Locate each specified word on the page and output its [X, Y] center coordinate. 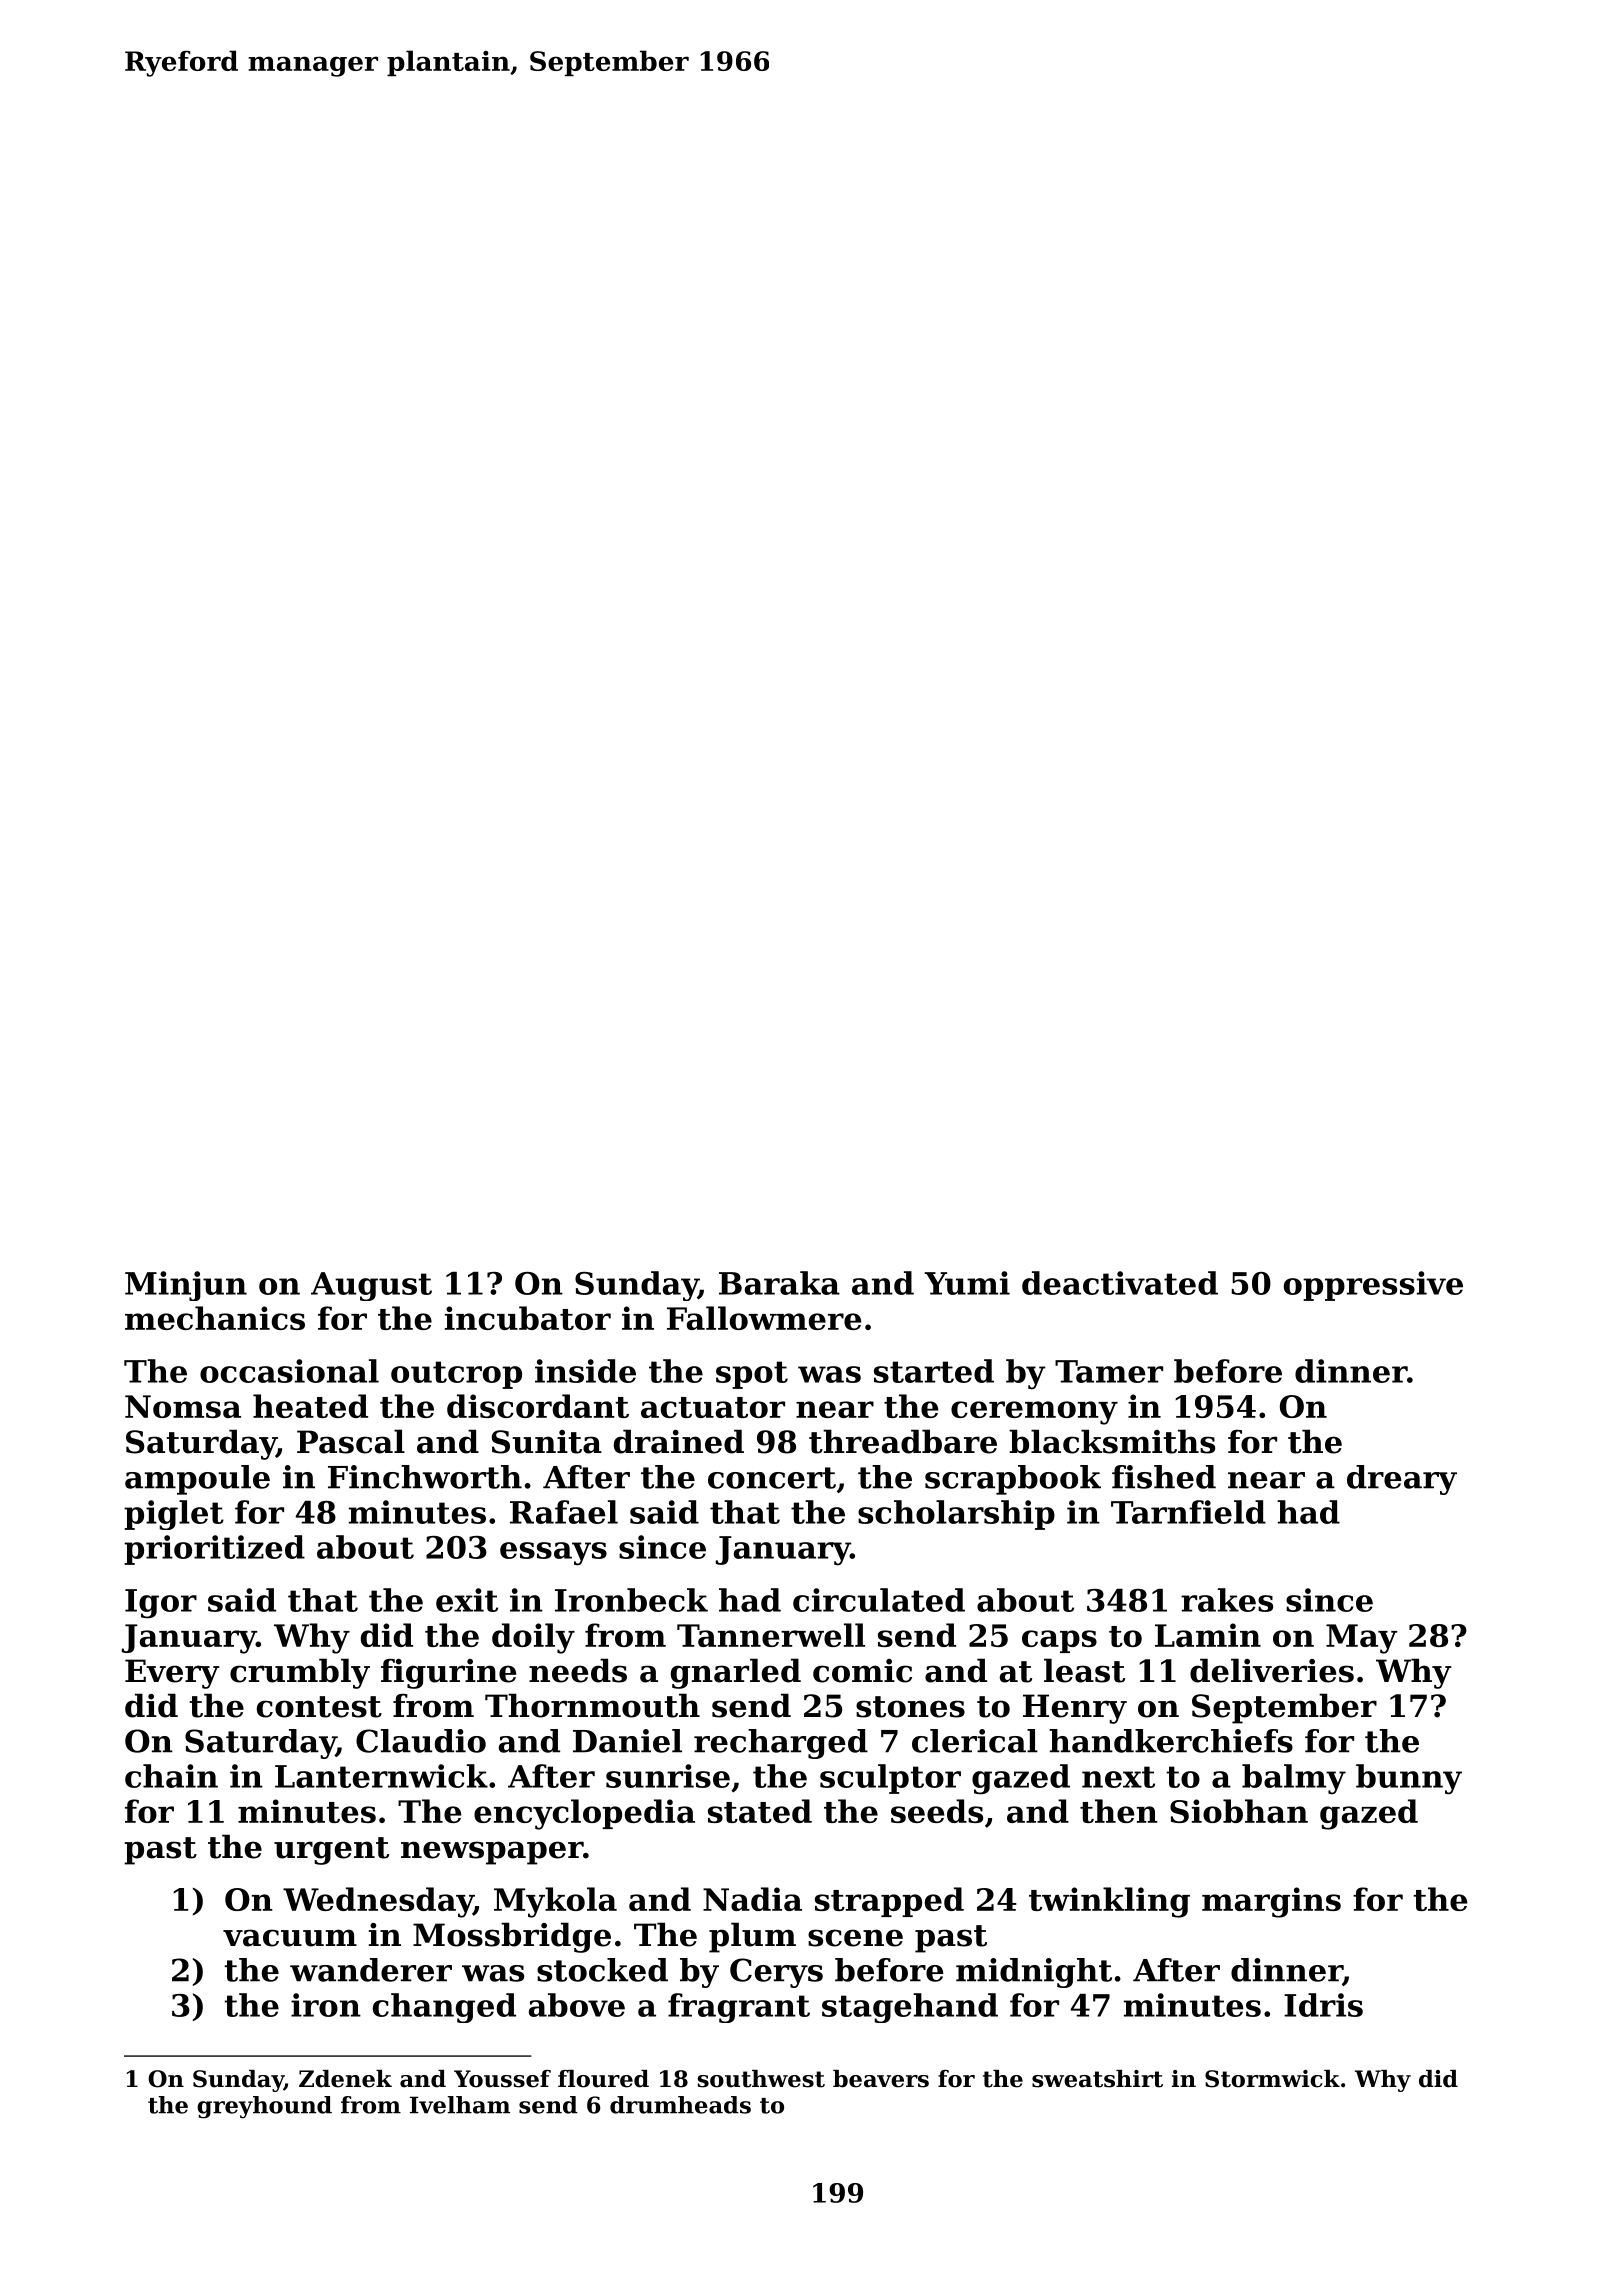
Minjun [186, 1286]
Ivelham [460, 2105]
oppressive [1373, 1286]
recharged [781, 1744]
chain [171, 1776]
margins [1271, 1902]
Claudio [421, 1741]
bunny [1409, 1779]
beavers [881, 2079]
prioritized [214, 1550]
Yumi [967, 1283]
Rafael [564, 1512]
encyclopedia [584, 1814]
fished [1164, 1477]
